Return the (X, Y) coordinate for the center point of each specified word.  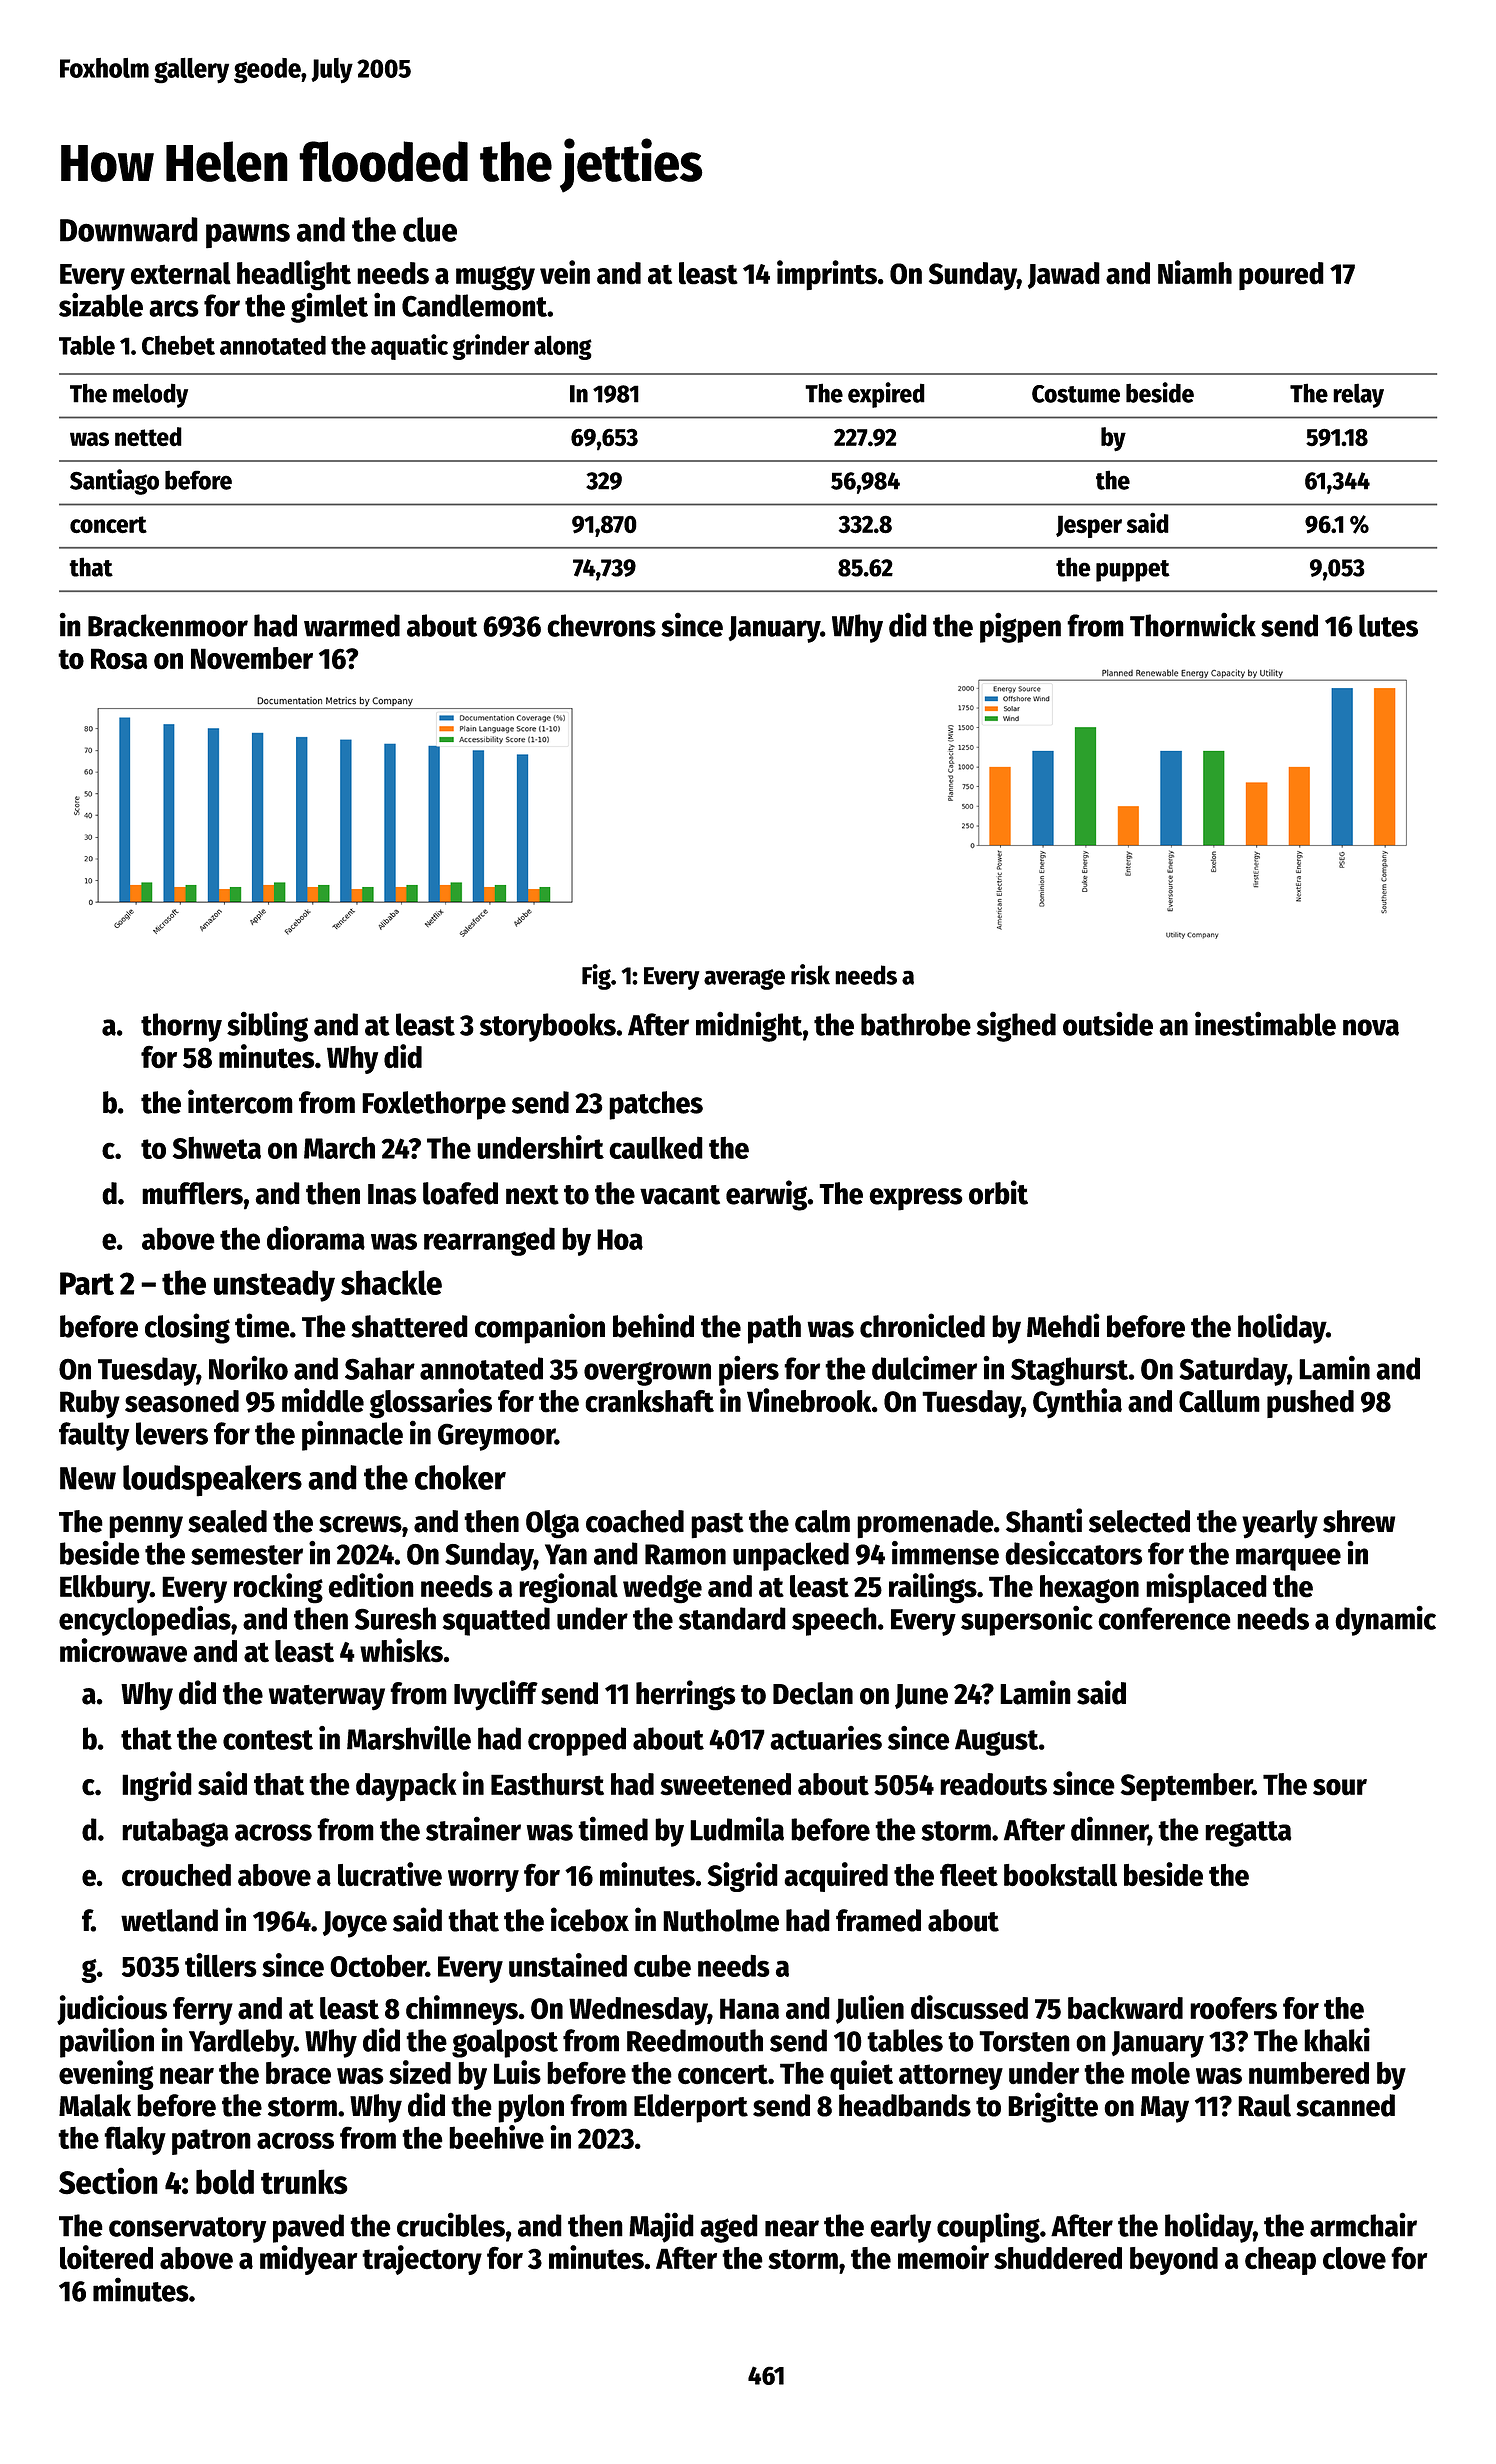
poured (1281, 276)
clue (430, 229)
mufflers (192, 1193)
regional (568, 1588)
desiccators (1073, 1553)
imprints (827, 275)
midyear (309, 2260)
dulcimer (924, 1368)
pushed (1310, 1404)
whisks (401, 1650)
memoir (943, 2257)
